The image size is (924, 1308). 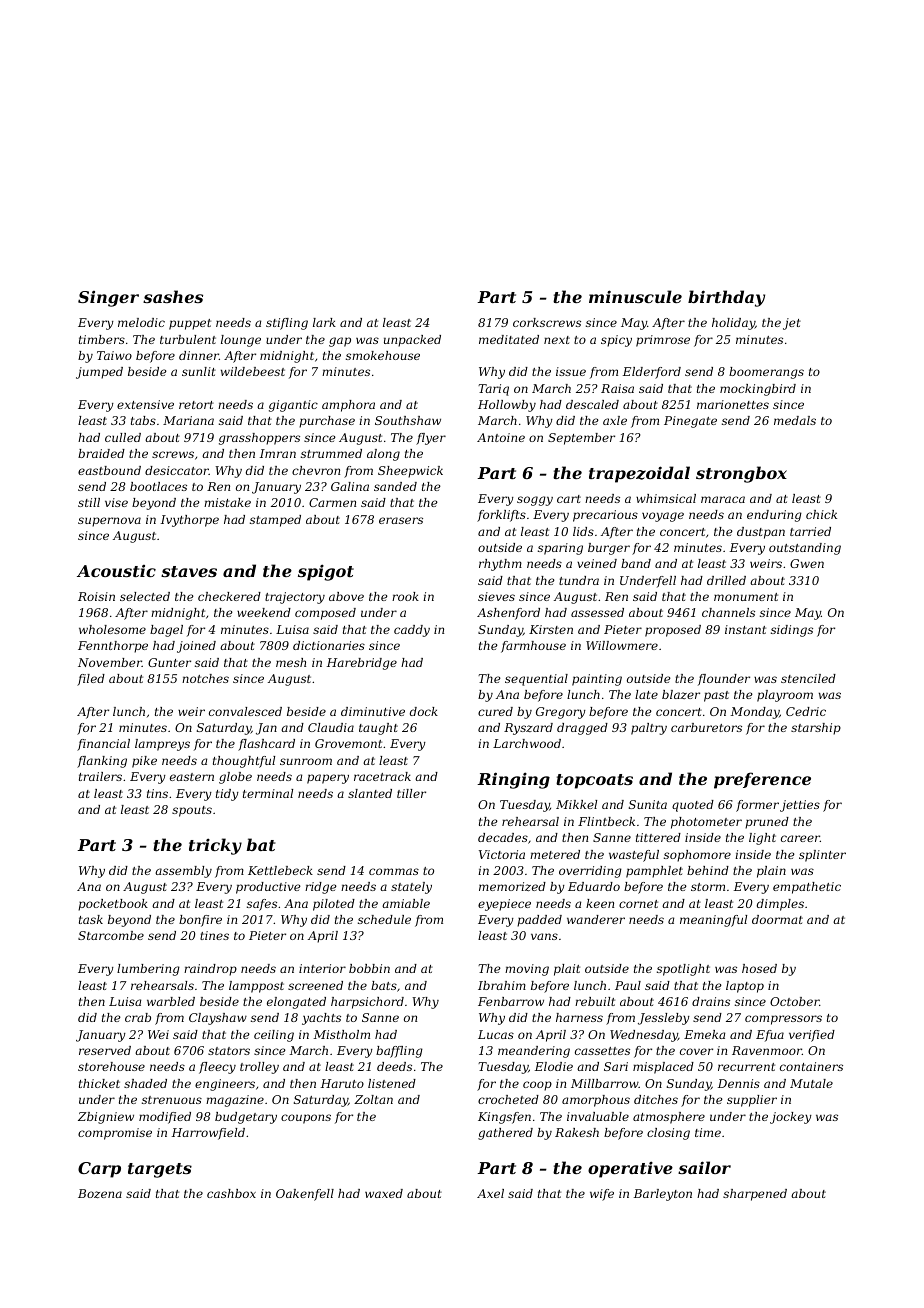 What do you see at coordinates (800, 806) in the image?
I see `jetties` at bounding box center [800, 806].
